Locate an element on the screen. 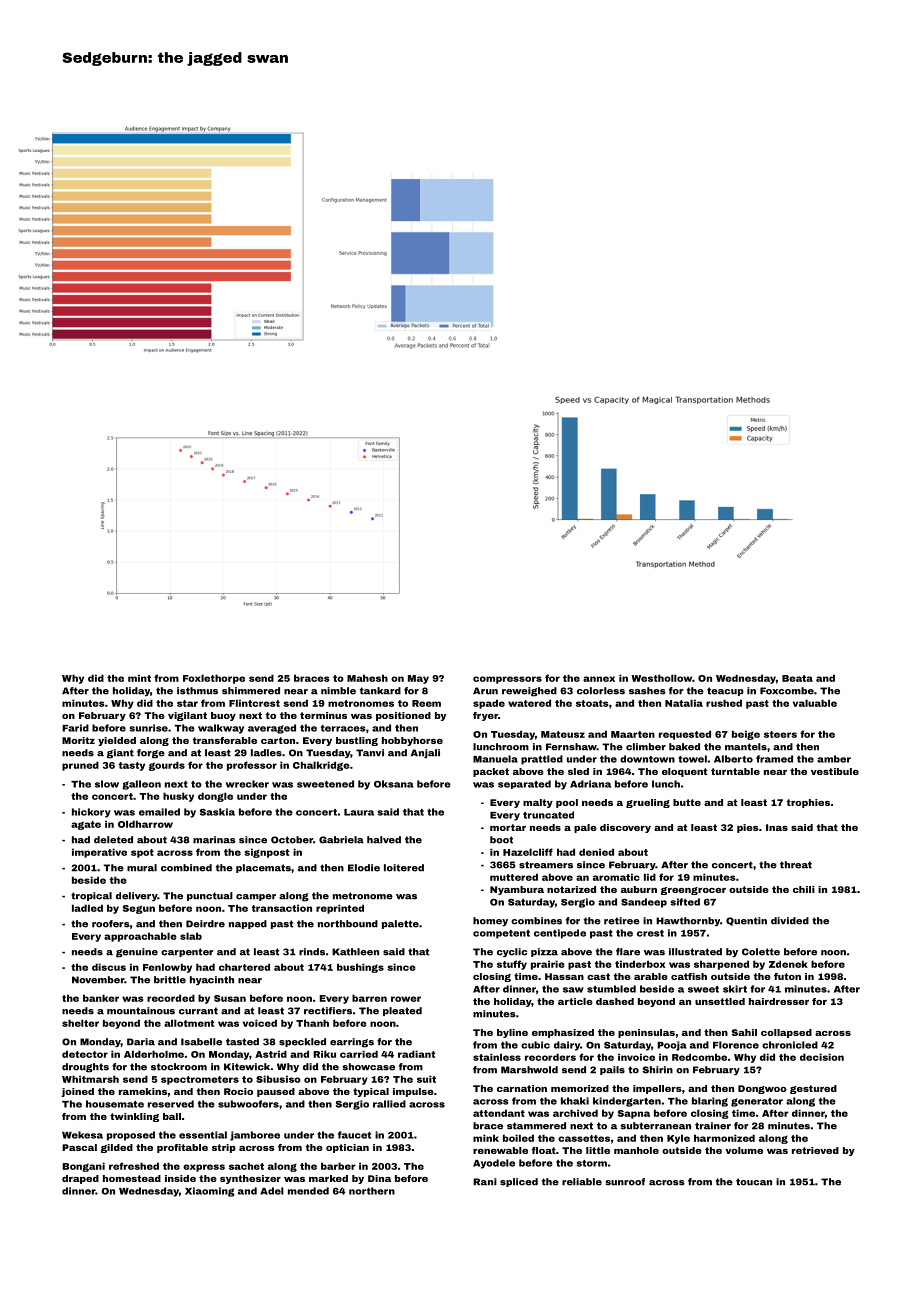 This screenshot has width=924, height=1308. Westhollow is located at coordinates (661, 678).
